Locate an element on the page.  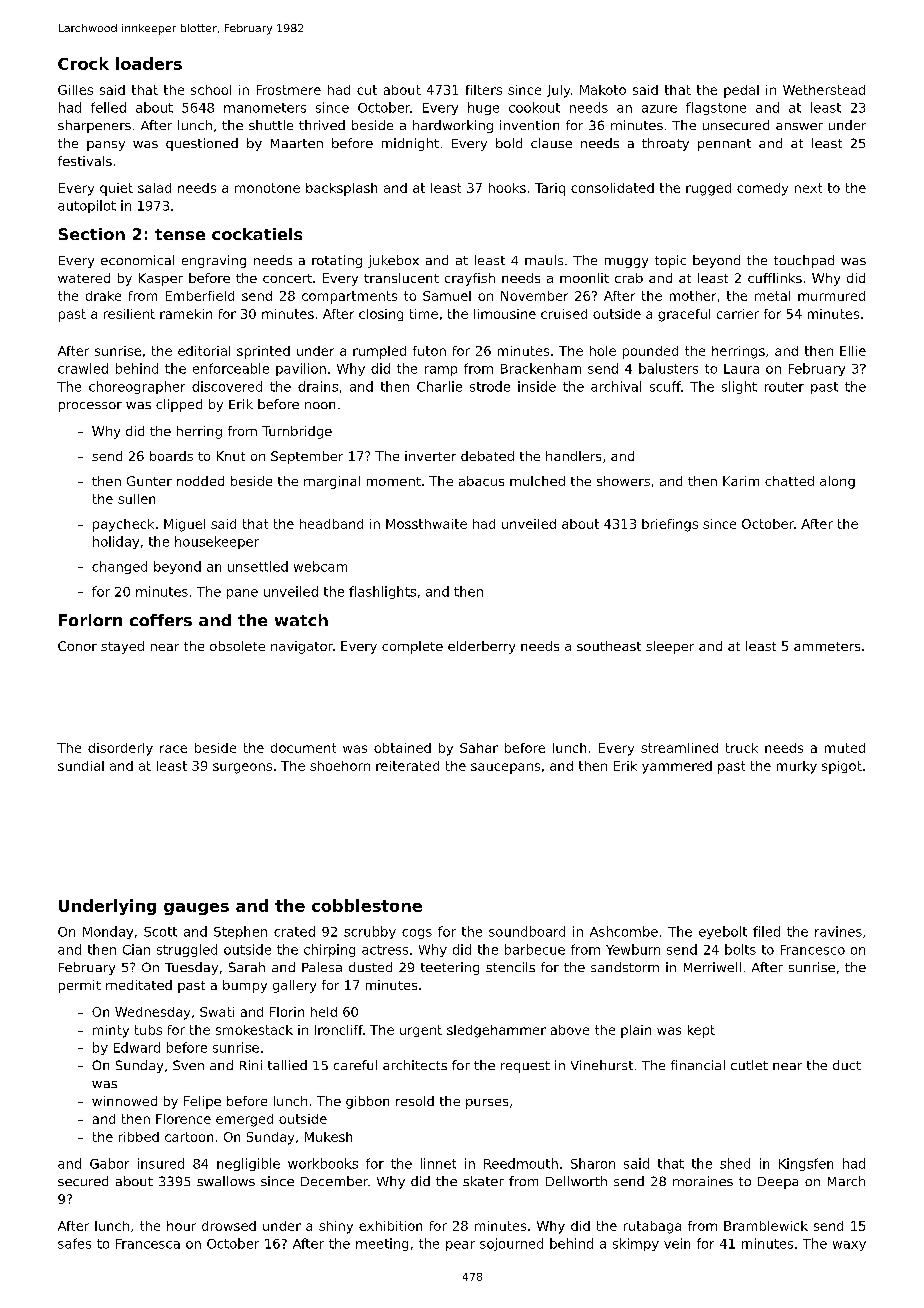
next is located at coordinates (808, 188).
